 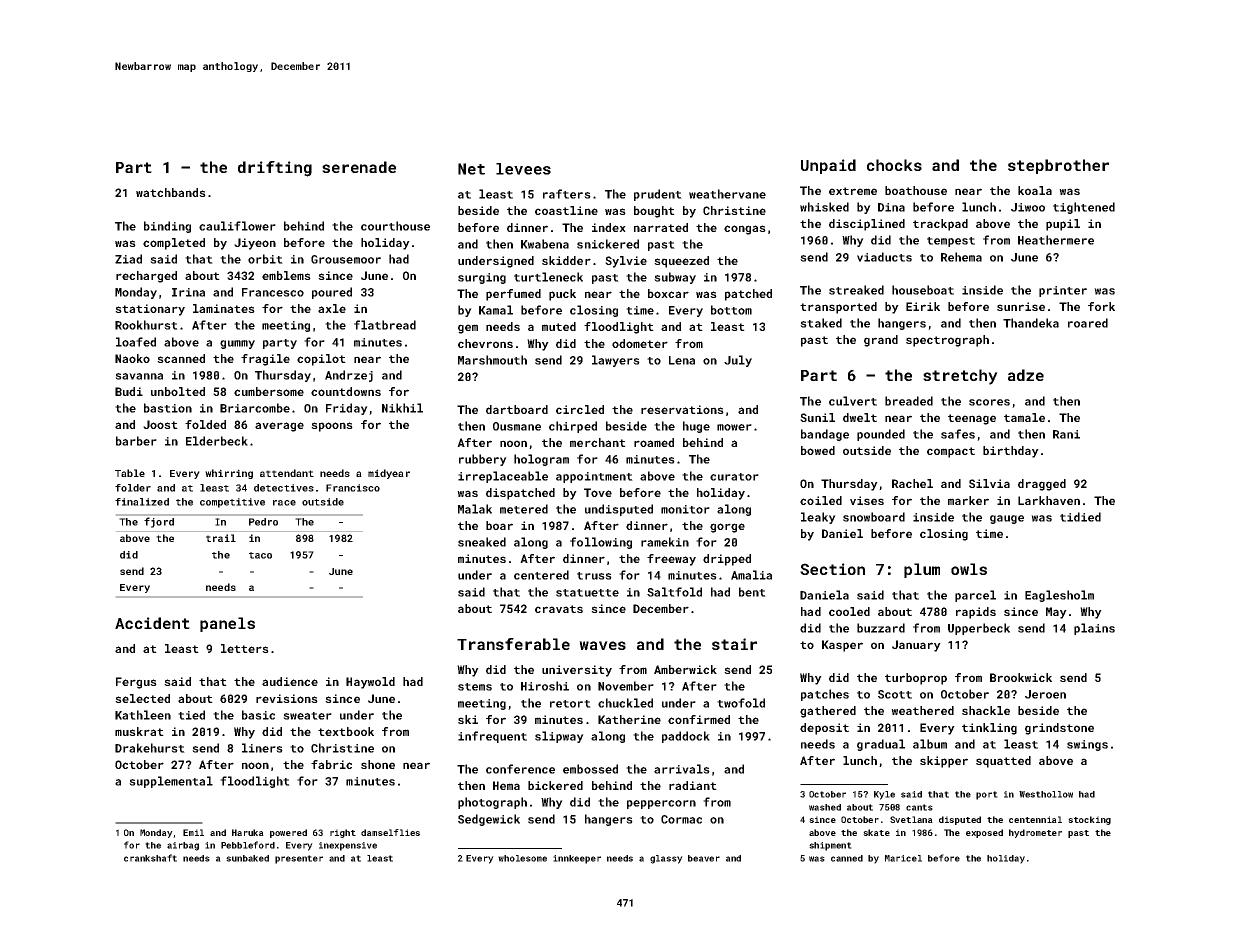 I want to click on glassy, so click(x=666, y=859).
